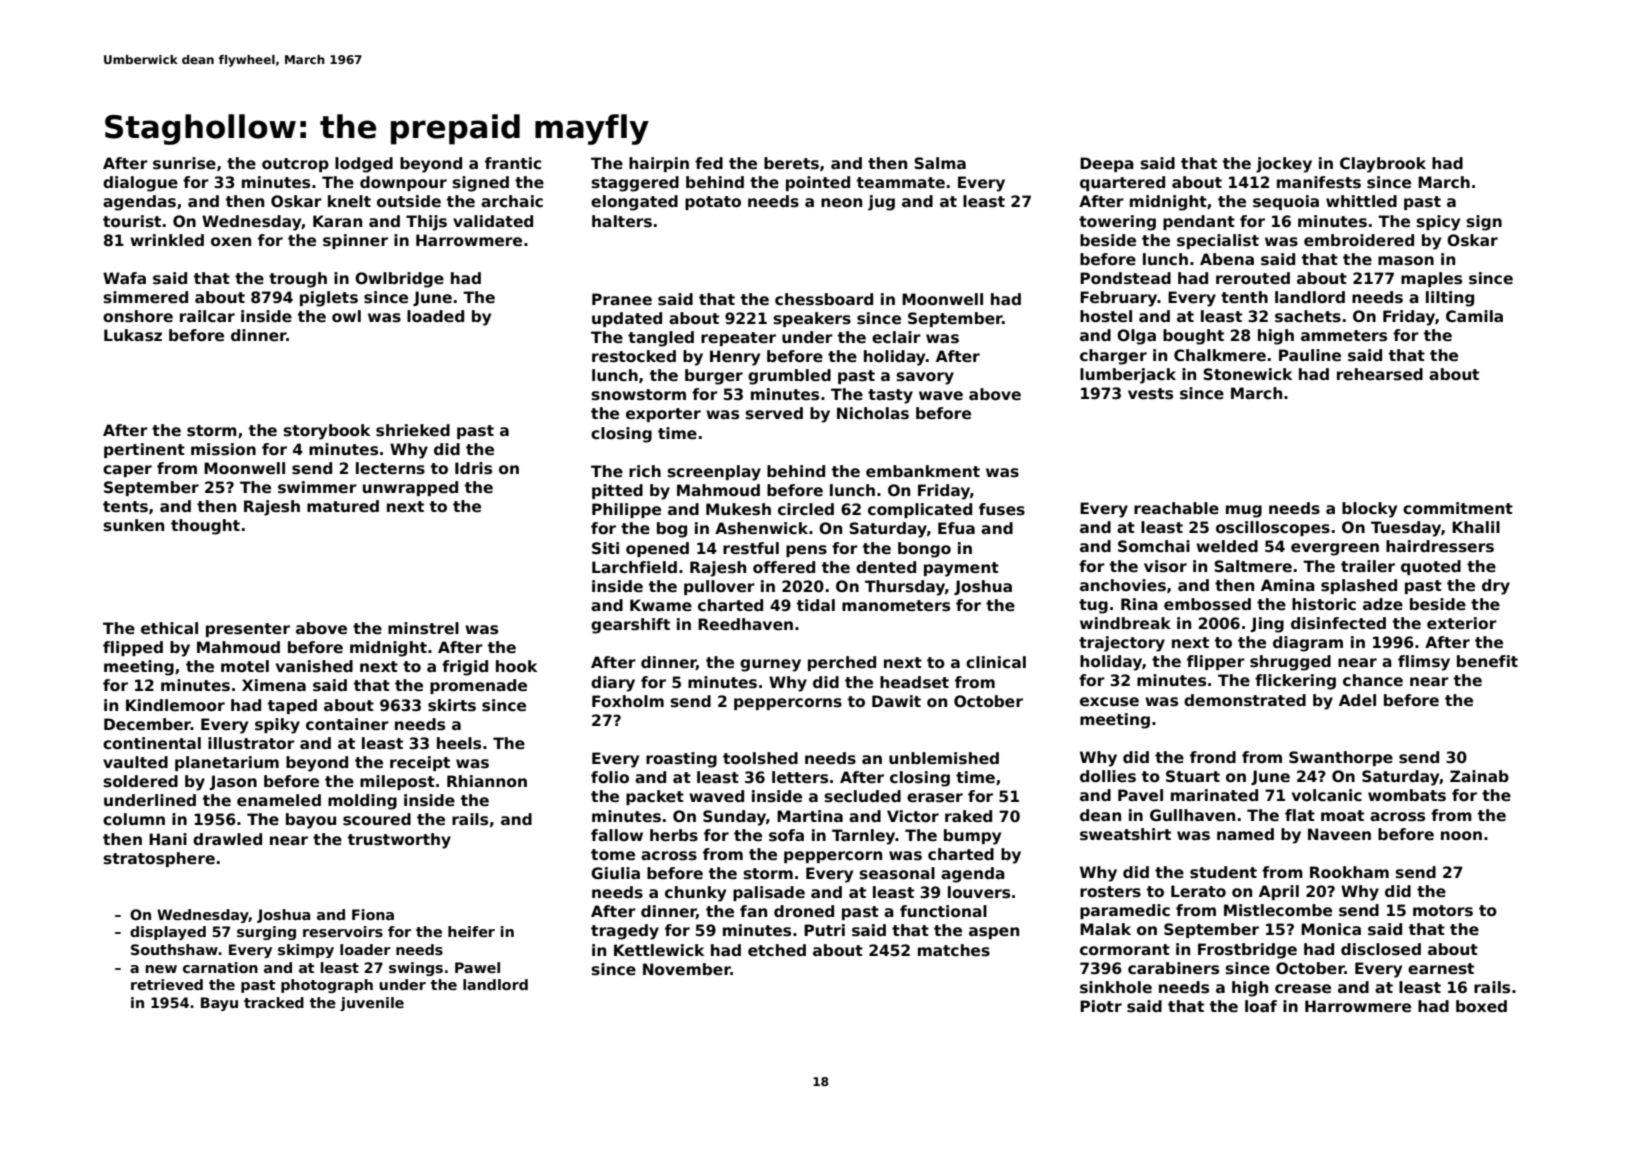 The image size is (1625, 1149). I want to click on wombats, so click(1407, 795).
